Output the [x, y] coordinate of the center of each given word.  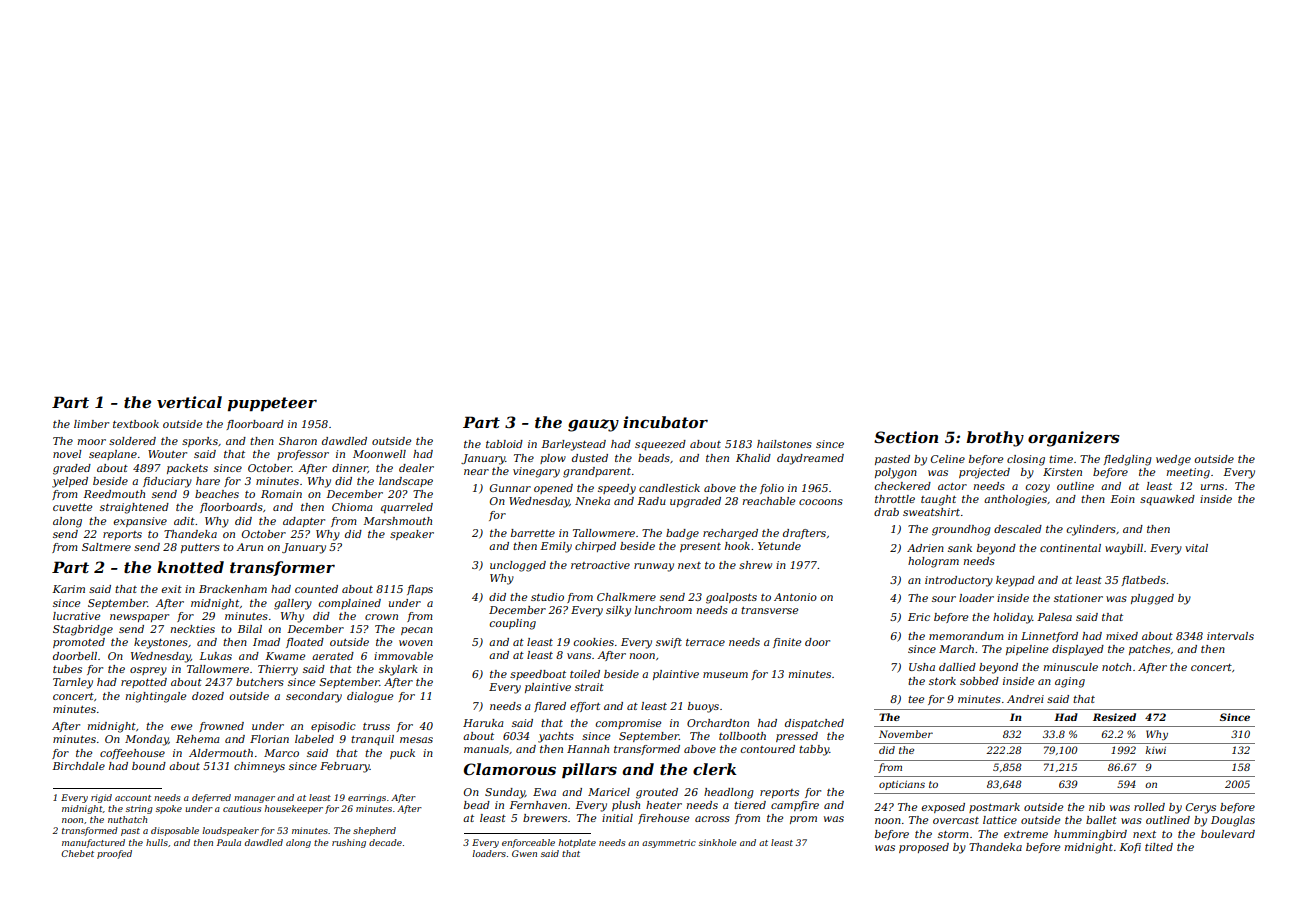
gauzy [593, 425]
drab [886, 512]
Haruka [483, 723]
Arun [249, 547]
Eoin [1122, 499]
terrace [705, 642]
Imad [266, 642]
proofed [114, 854]
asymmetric [669, 843]
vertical [189, 402]
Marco [281, 753]
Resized [1114, 717]
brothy [995, 439]
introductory [959, 581]
